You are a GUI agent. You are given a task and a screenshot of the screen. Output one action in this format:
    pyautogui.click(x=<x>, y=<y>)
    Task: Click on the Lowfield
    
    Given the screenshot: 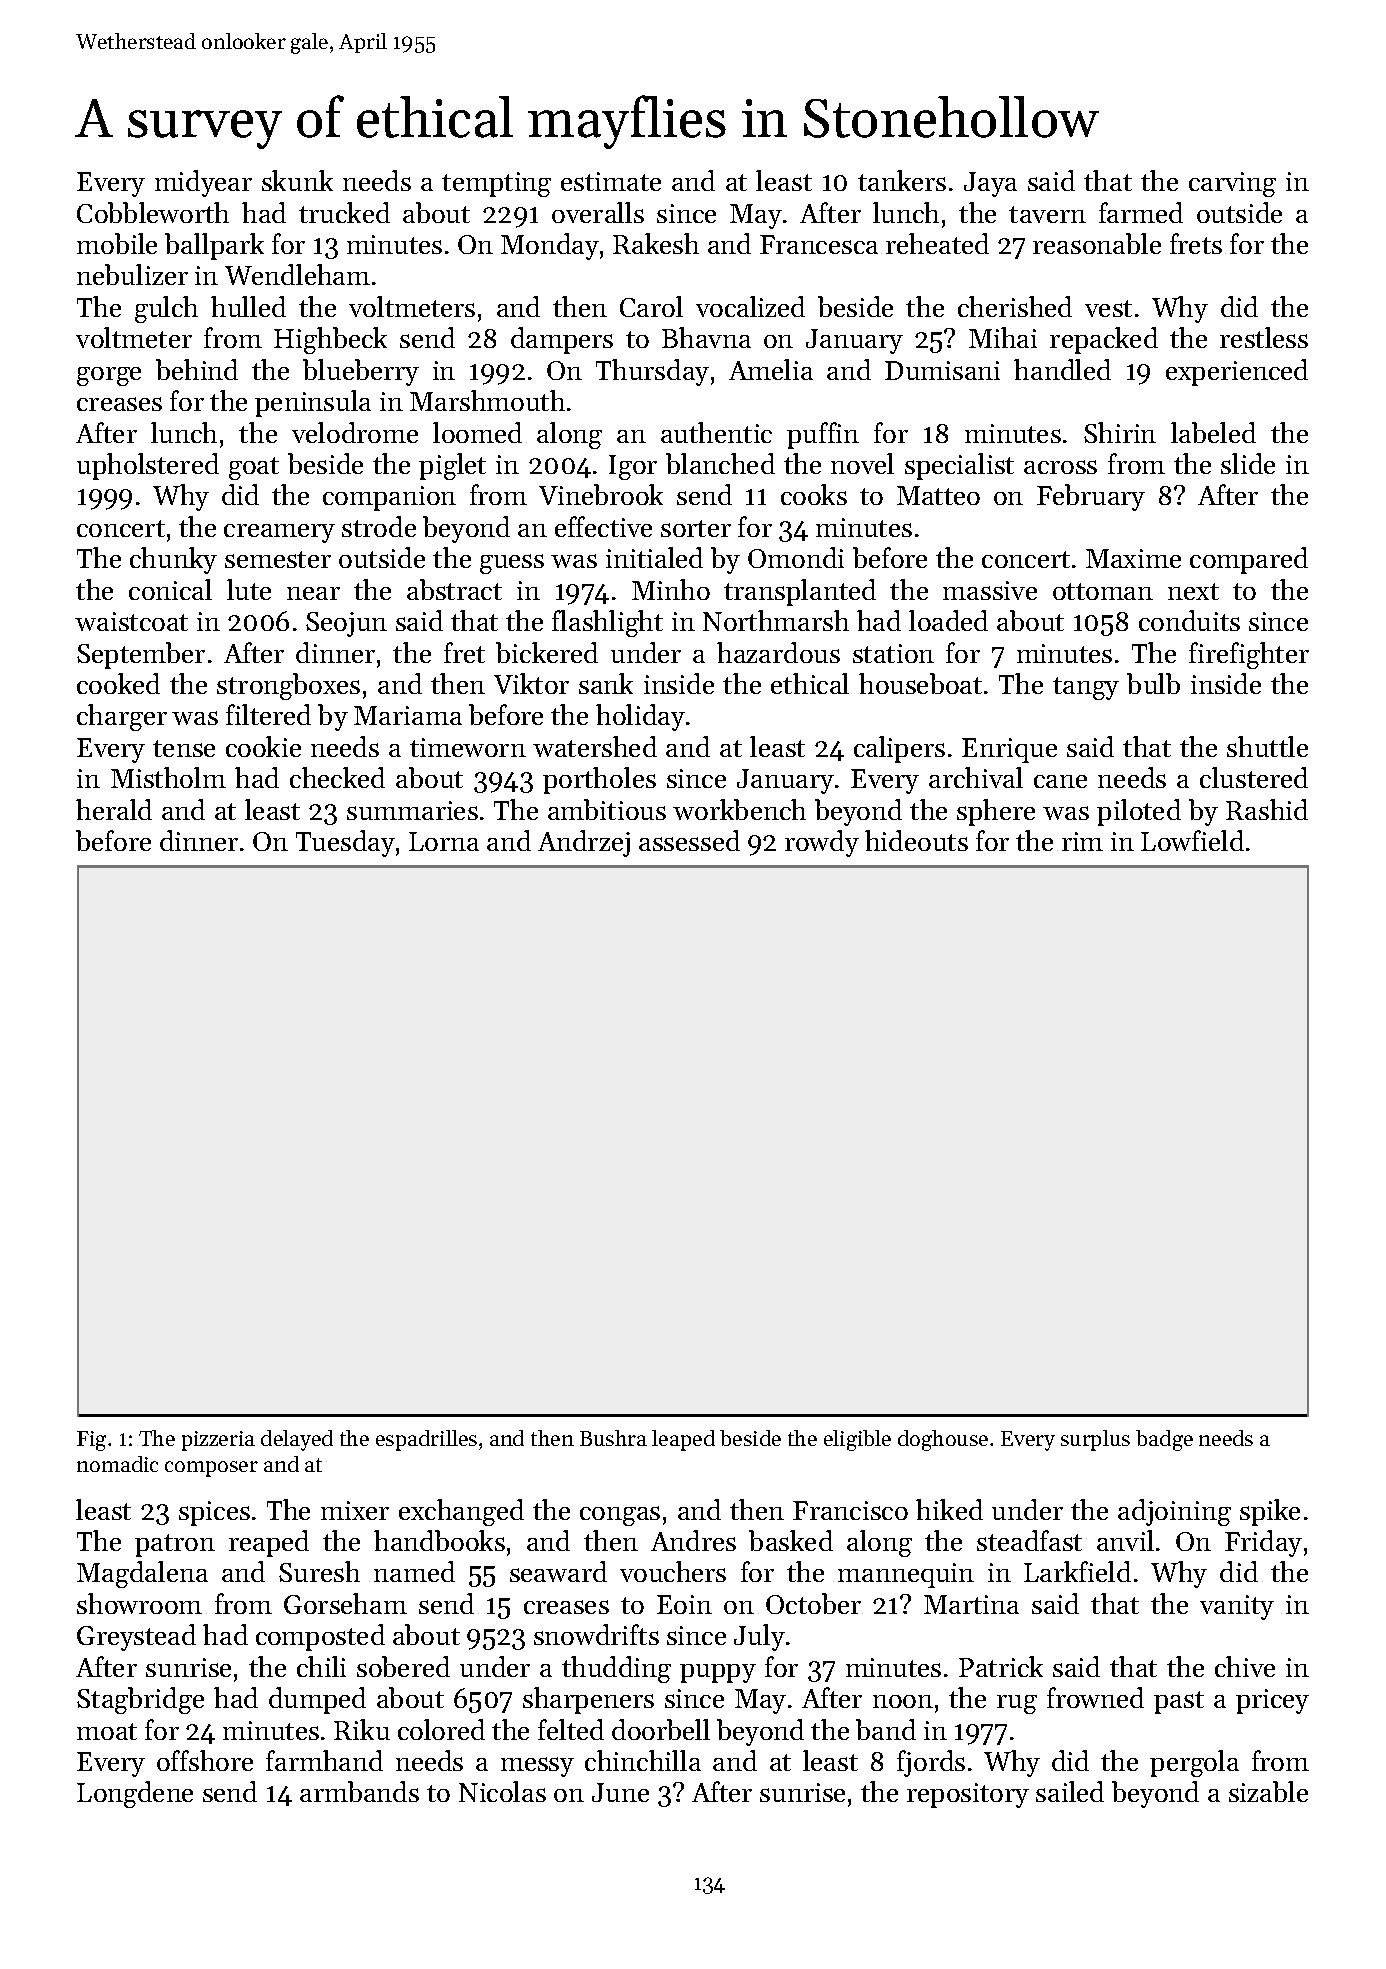 What is the action you would take?
    pyautogui.click(x=1192, y=840)
